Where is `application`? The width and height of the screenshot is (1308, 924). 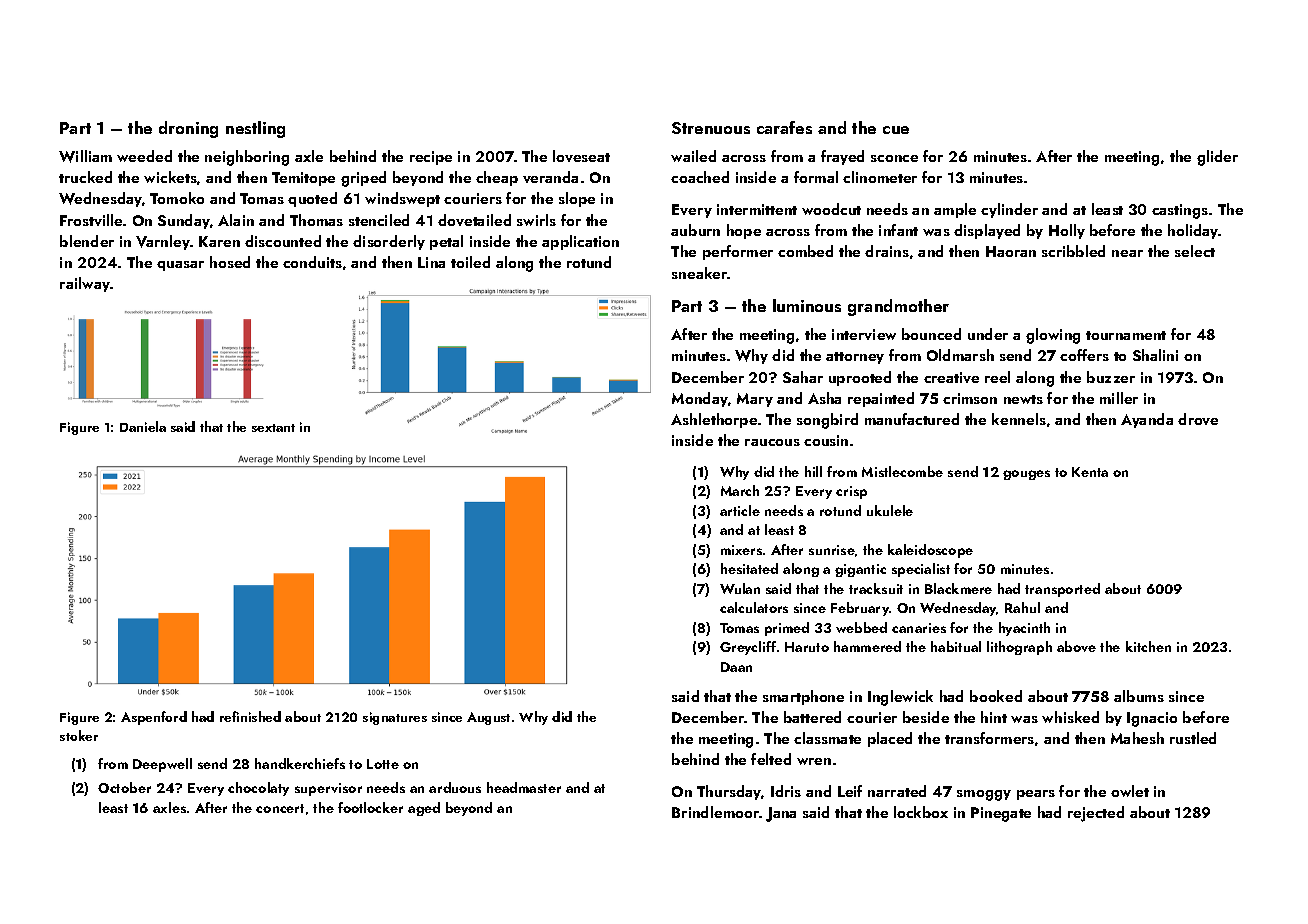
application is located at coordinates (580, 242).
